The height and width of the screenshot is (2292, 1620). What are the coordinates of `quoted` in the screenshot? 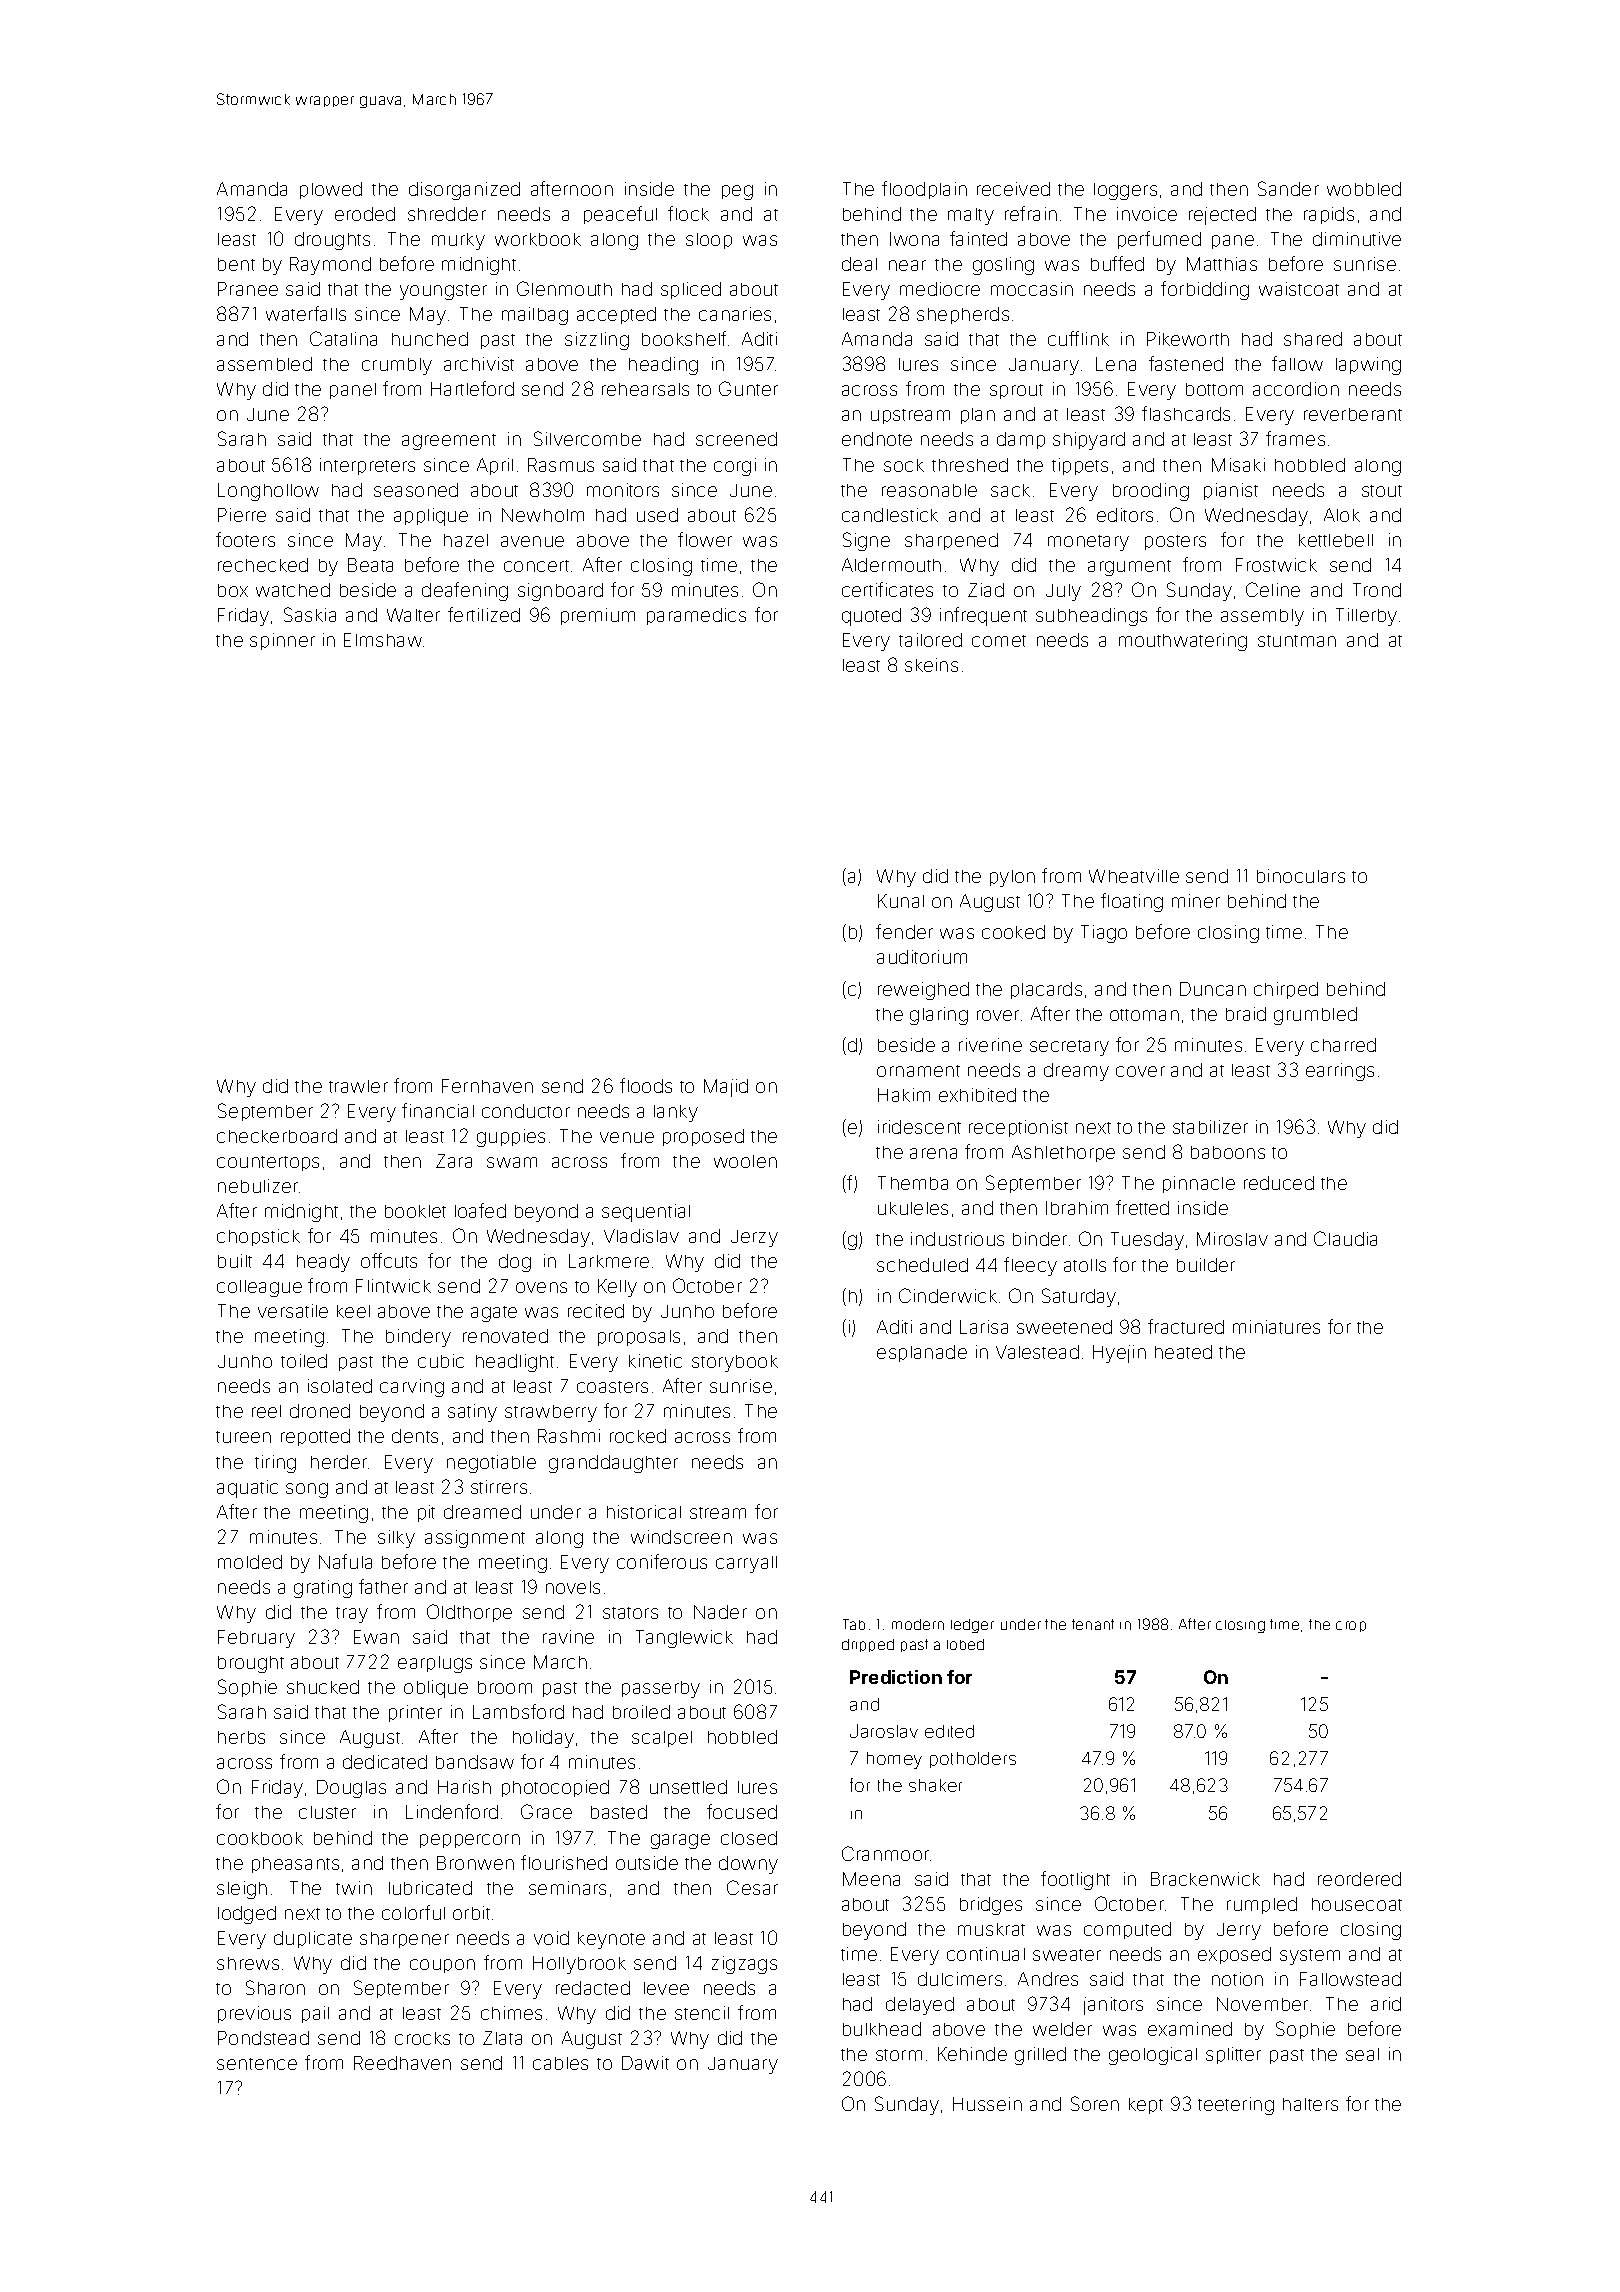 It's located at (871, 617).
